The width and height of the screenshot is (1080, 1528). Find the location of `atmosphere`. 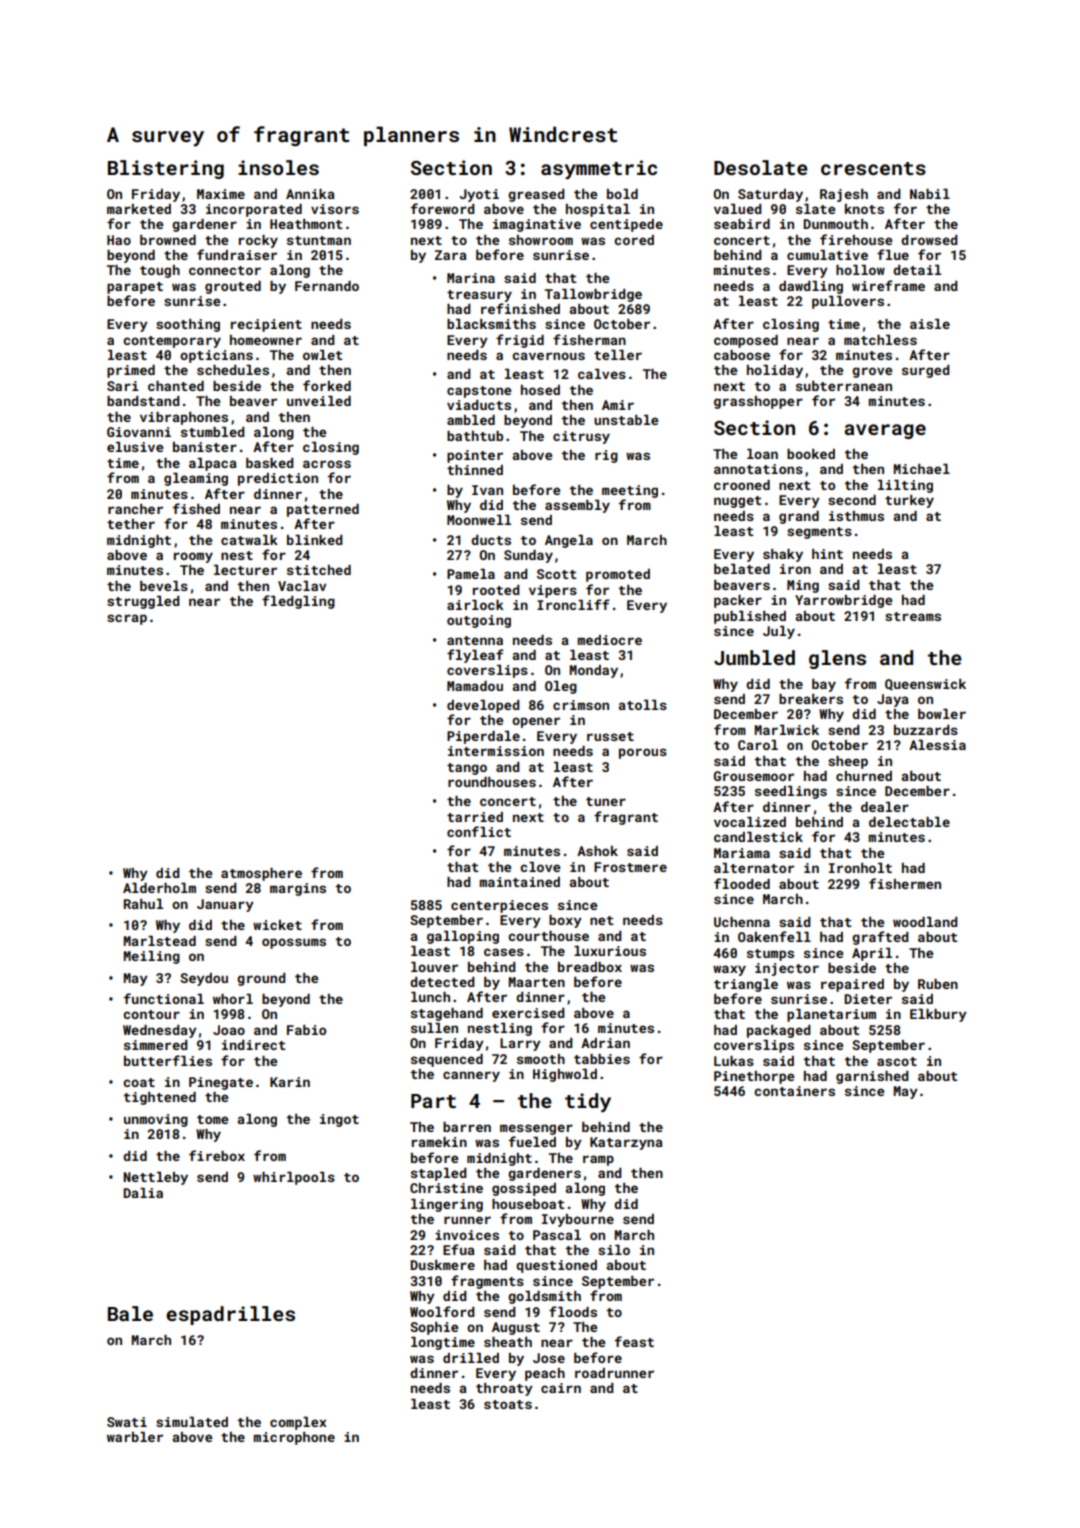

atmosphere is located at coordinates (261, 874).
